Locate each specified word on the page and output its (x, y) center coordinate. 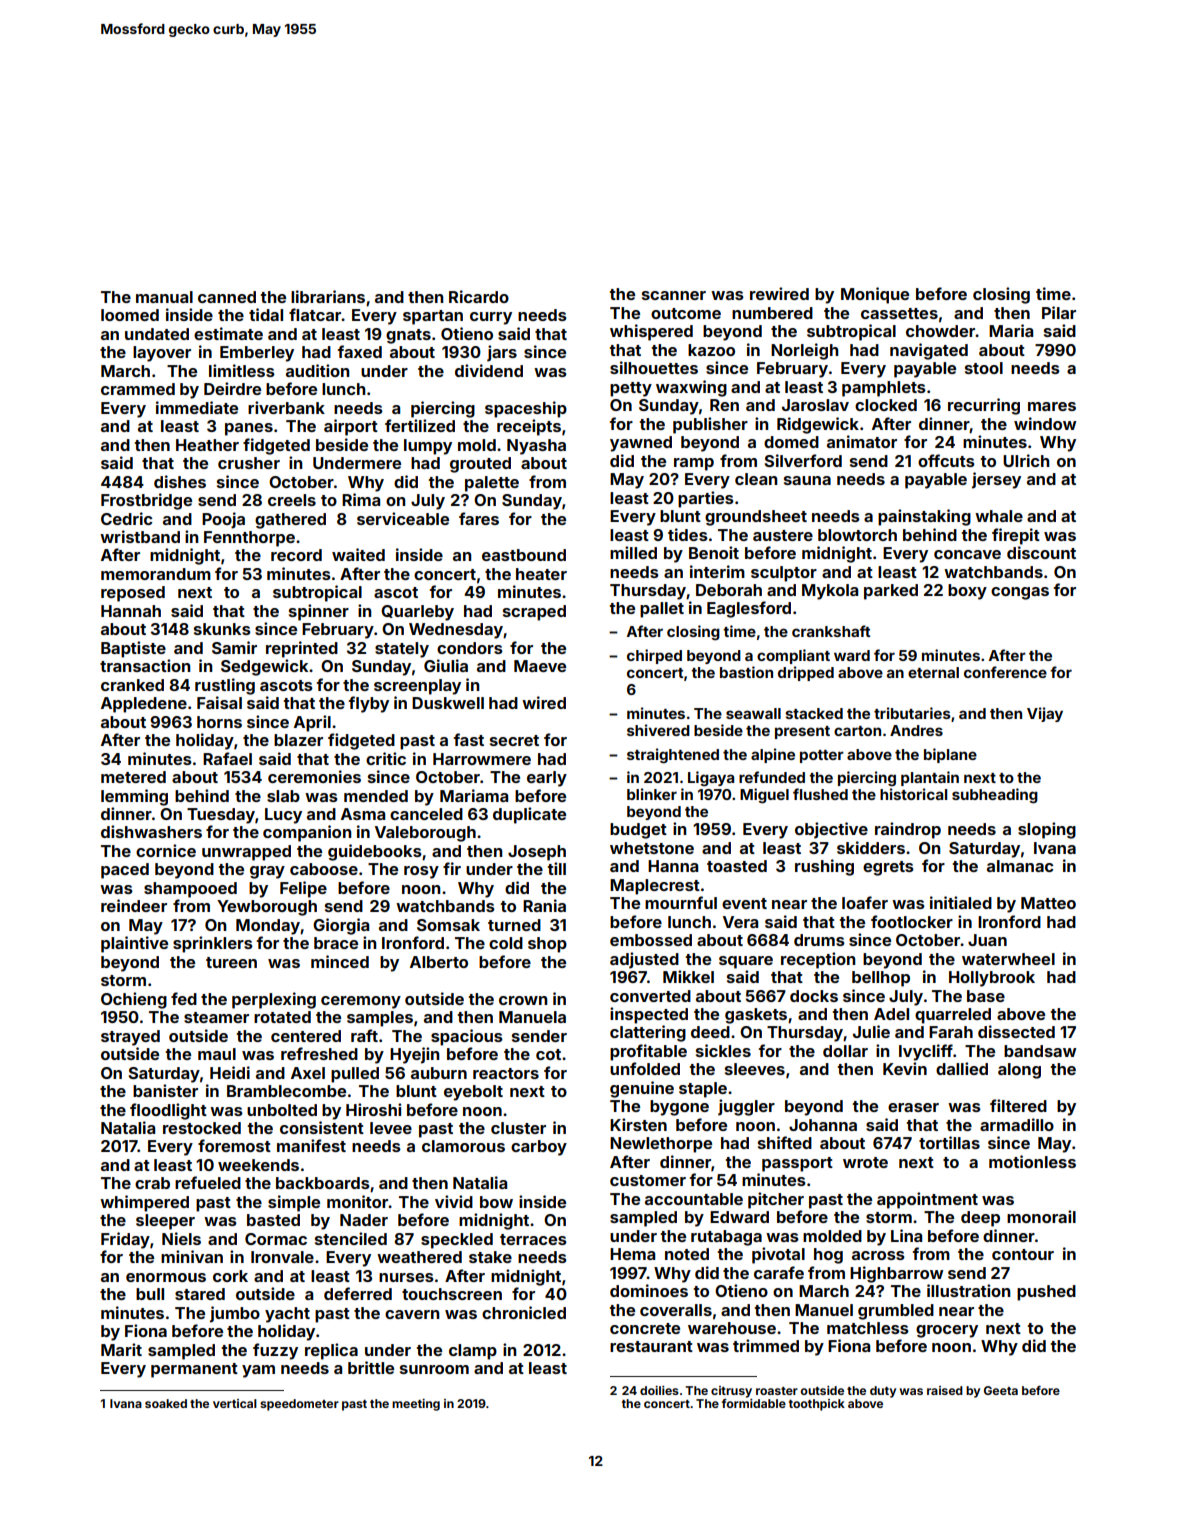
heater (541, 574)
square (746, 962)
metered (133, 777)
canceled (426, 814)
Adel (891, 1014)
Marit (121, 1349)
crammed (138, 389)
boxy (967, 592)
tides (688, 534)
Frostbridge (146, 501)
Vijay (1045, 714)
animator (862, 441)
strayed (130, 1038)
